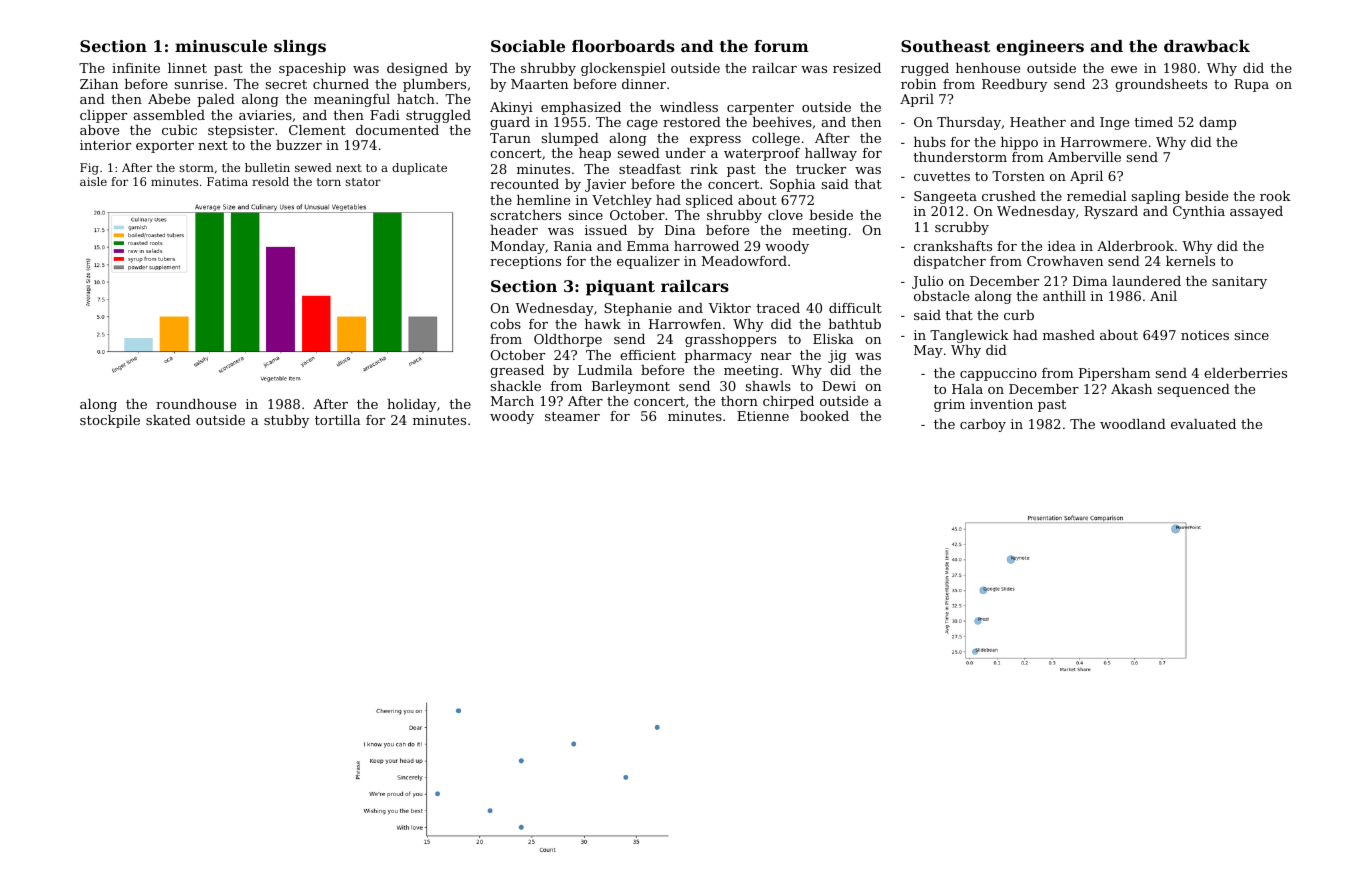  Describe the element at coordinates (1156, 197) in the screenshot. I see `sapling` at that location.
